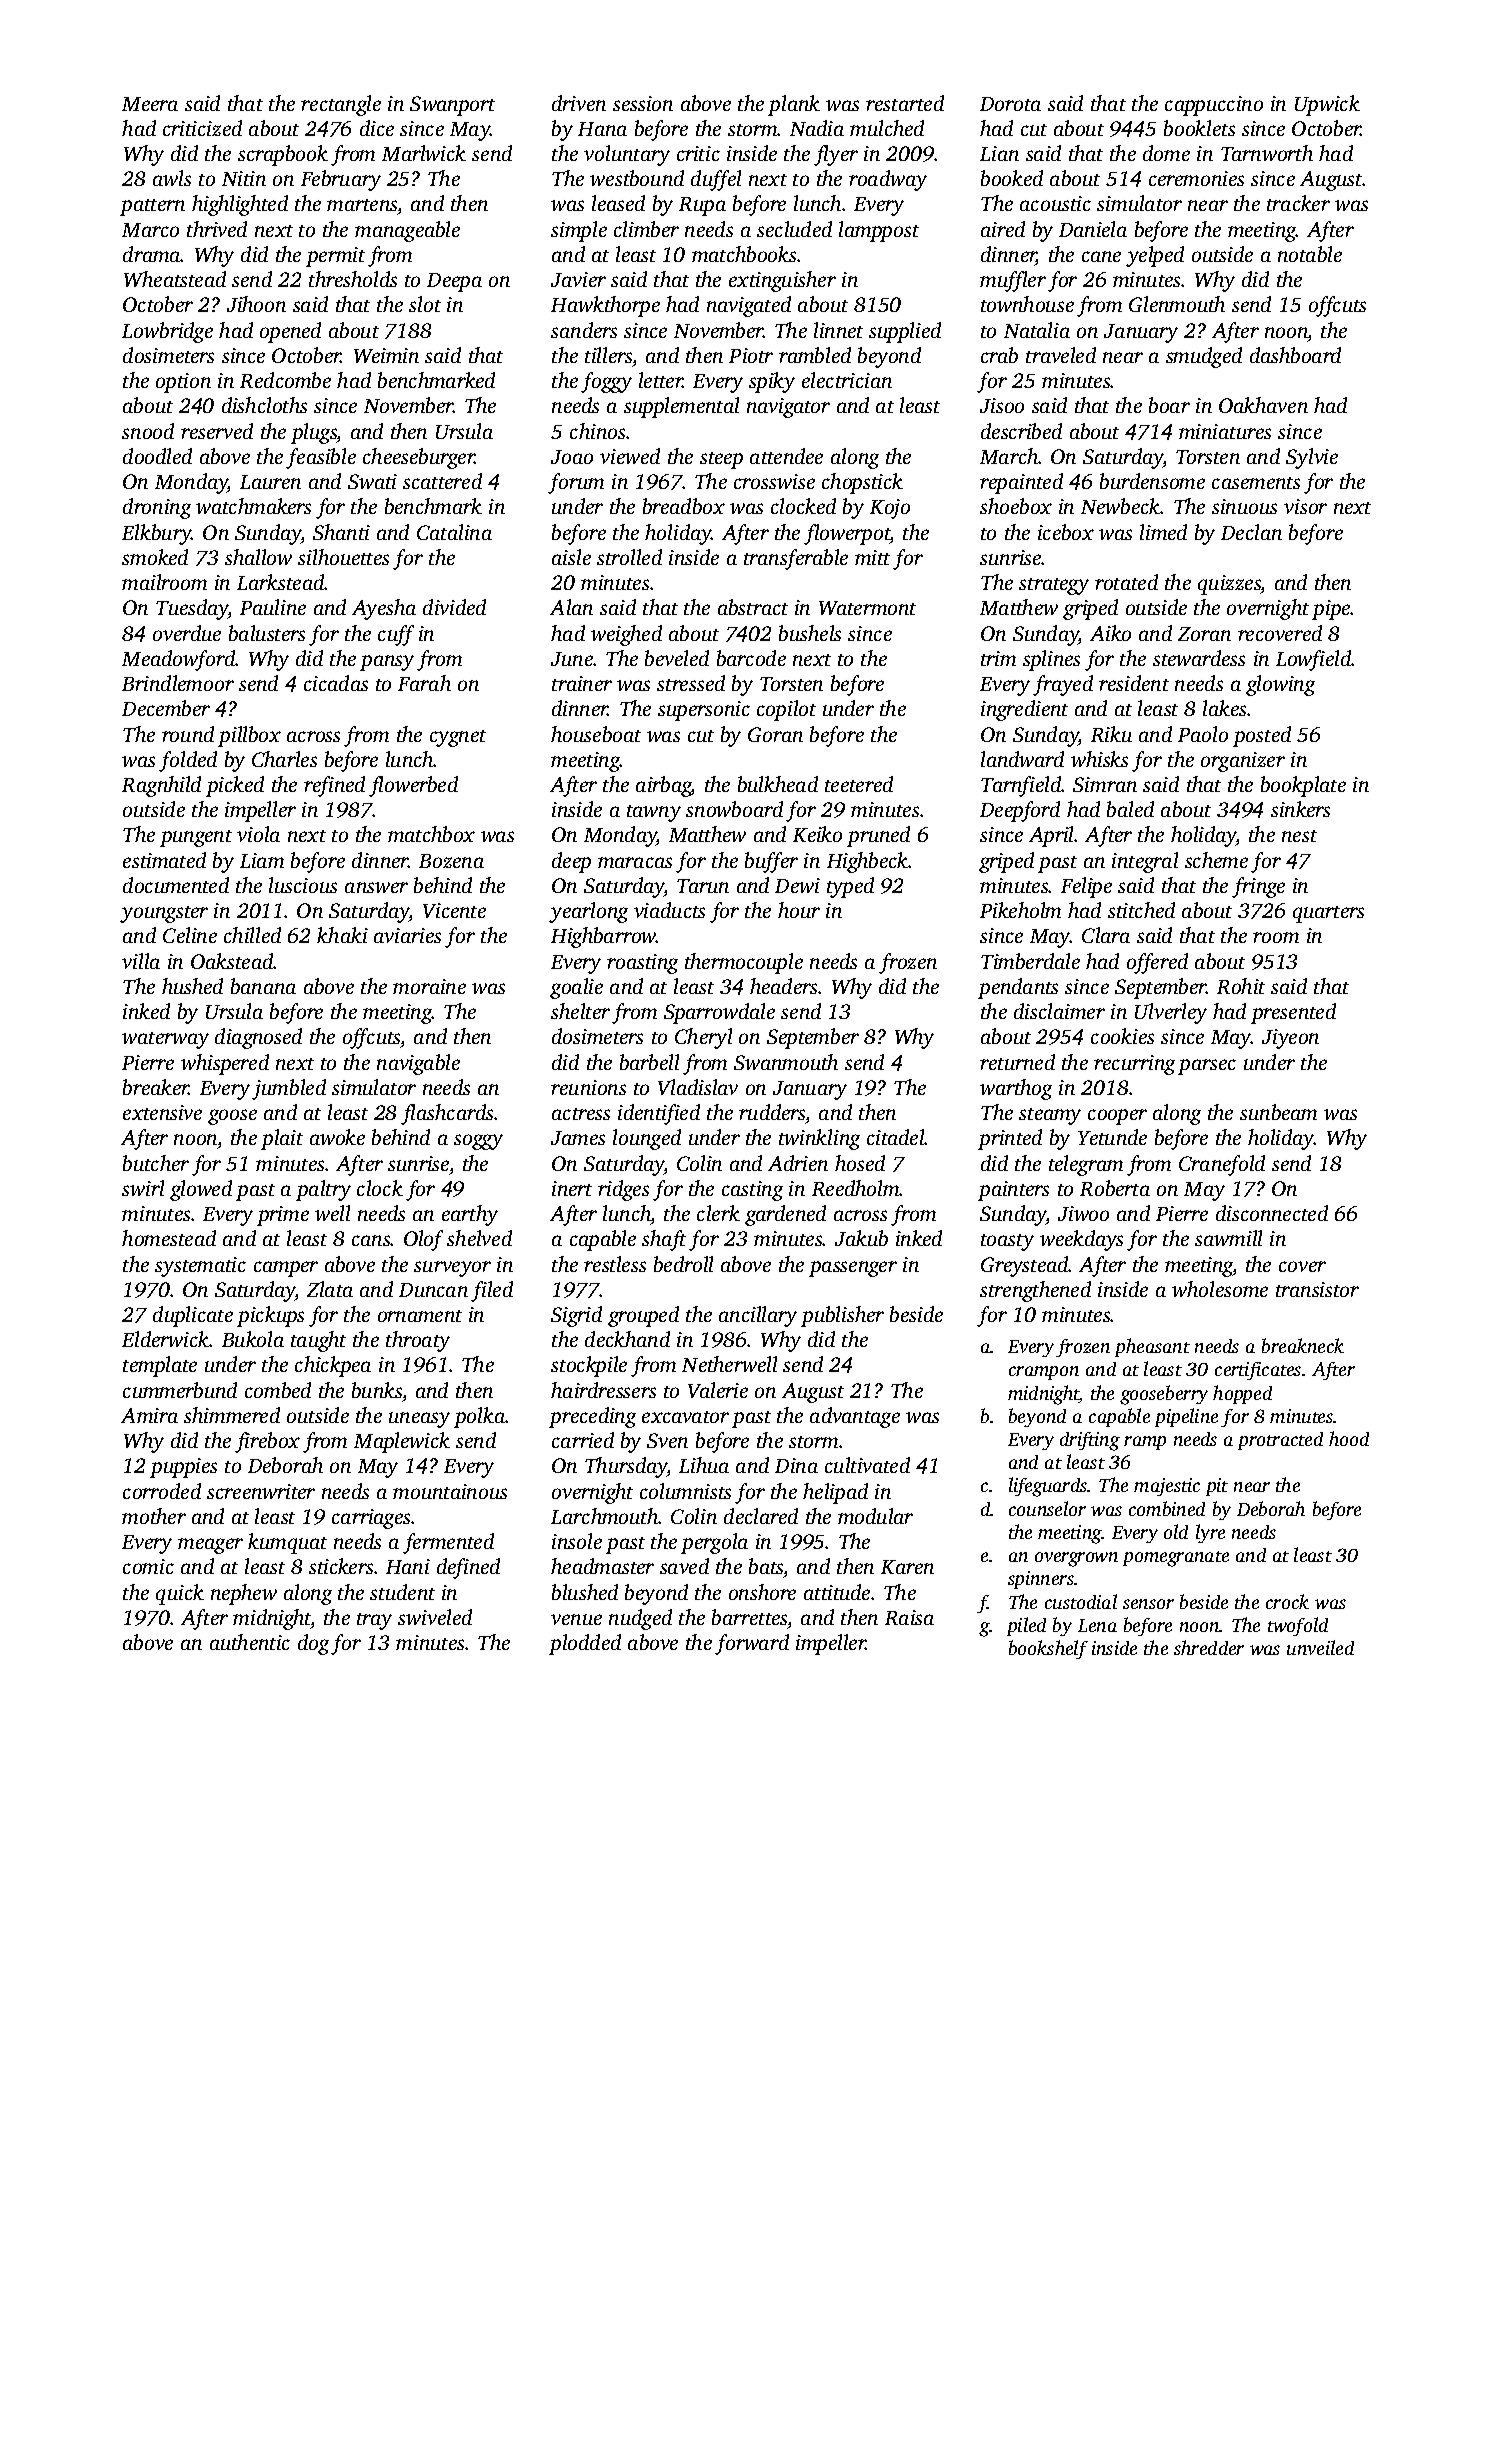  Describe the element at coordinates (283, 155) in the image. I see `scrapbook` at that location.
